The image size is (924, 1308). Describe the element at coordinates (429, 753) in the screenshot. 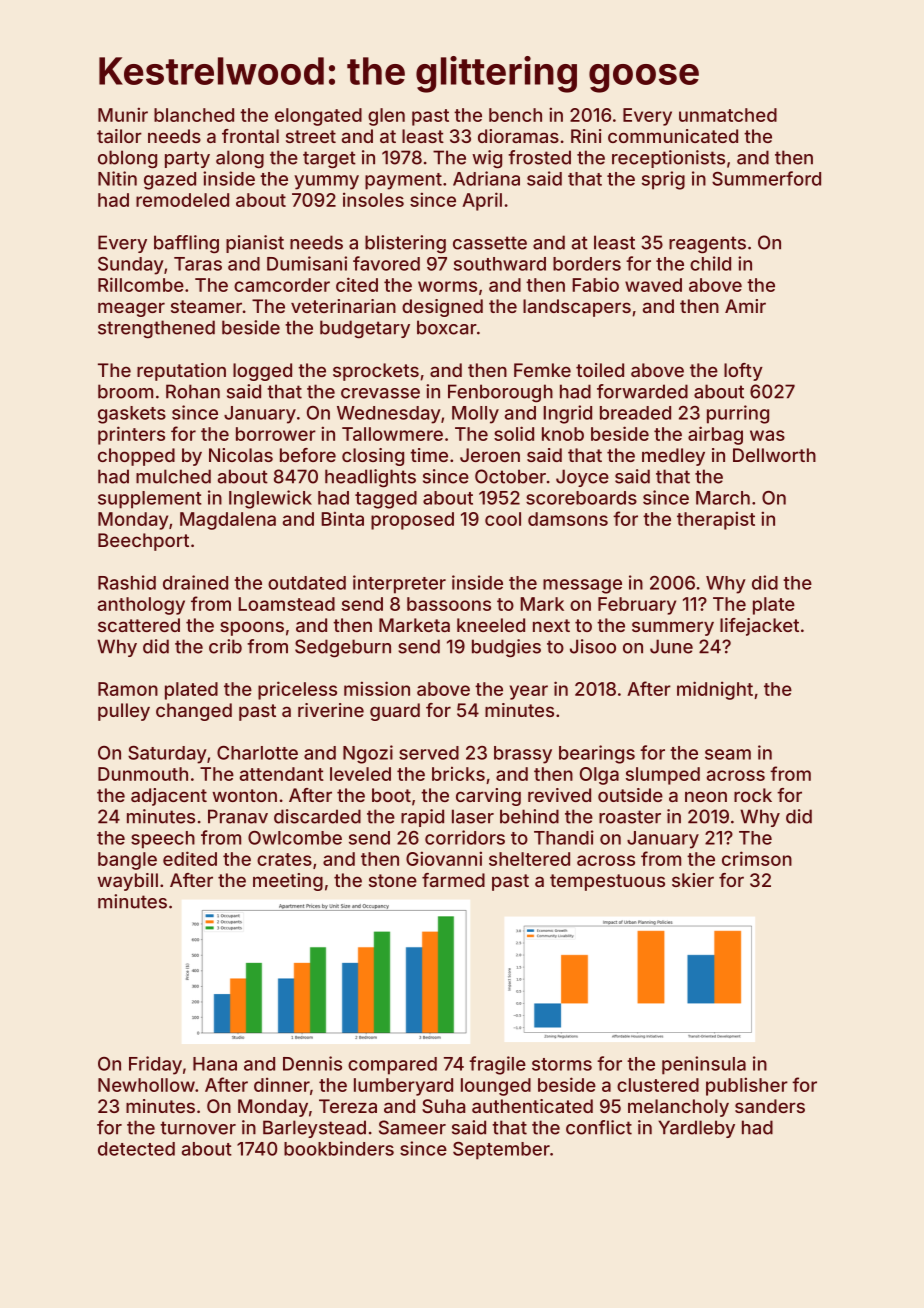

I see `served` at that location.
